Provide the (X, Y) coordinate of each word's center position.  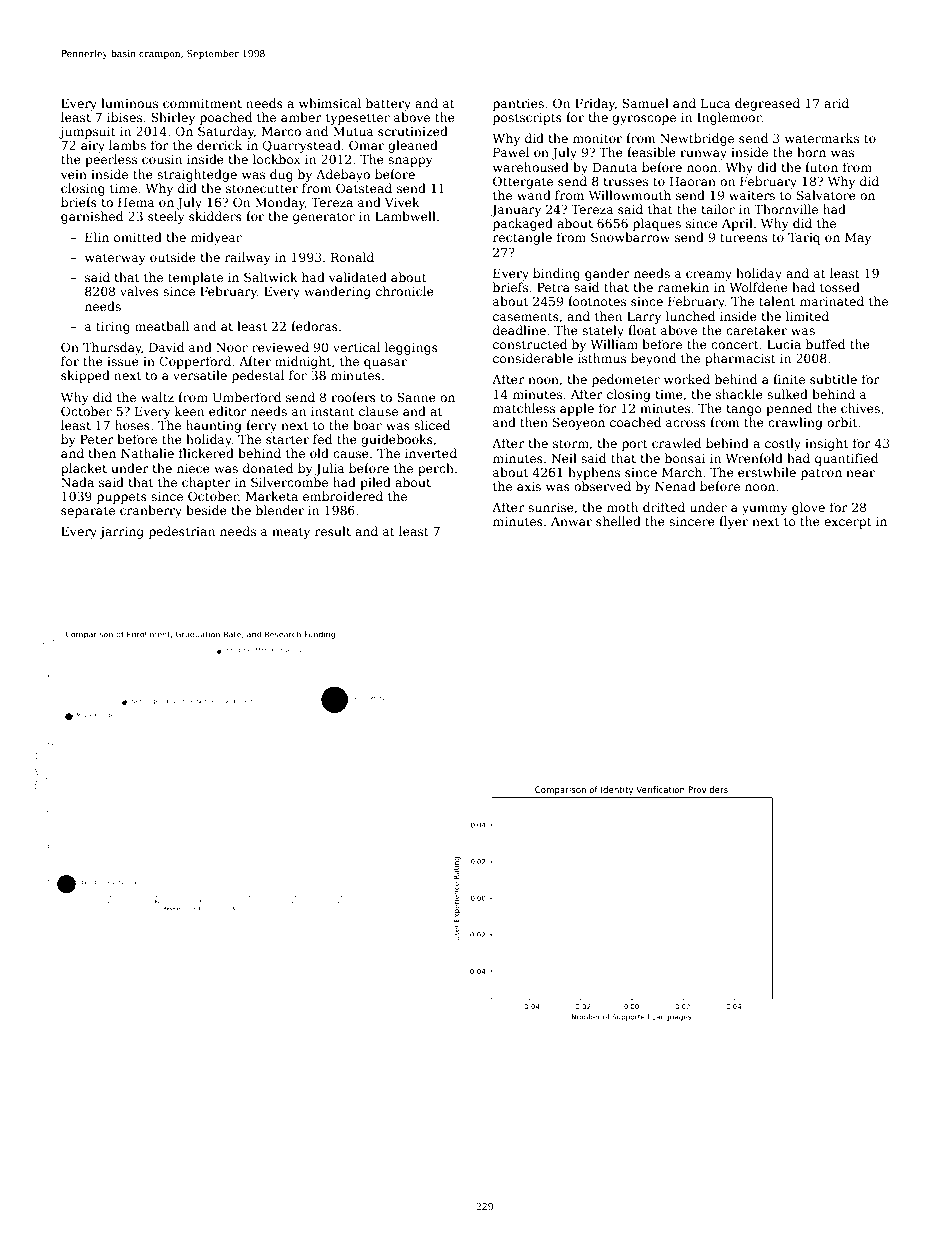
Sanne (416, 397)
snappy (410, 162)
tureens (743, 237)
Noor (232, 347)
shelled (618, 521)
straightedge (197, 175)
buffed (825, 344)
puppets (122, 498)
